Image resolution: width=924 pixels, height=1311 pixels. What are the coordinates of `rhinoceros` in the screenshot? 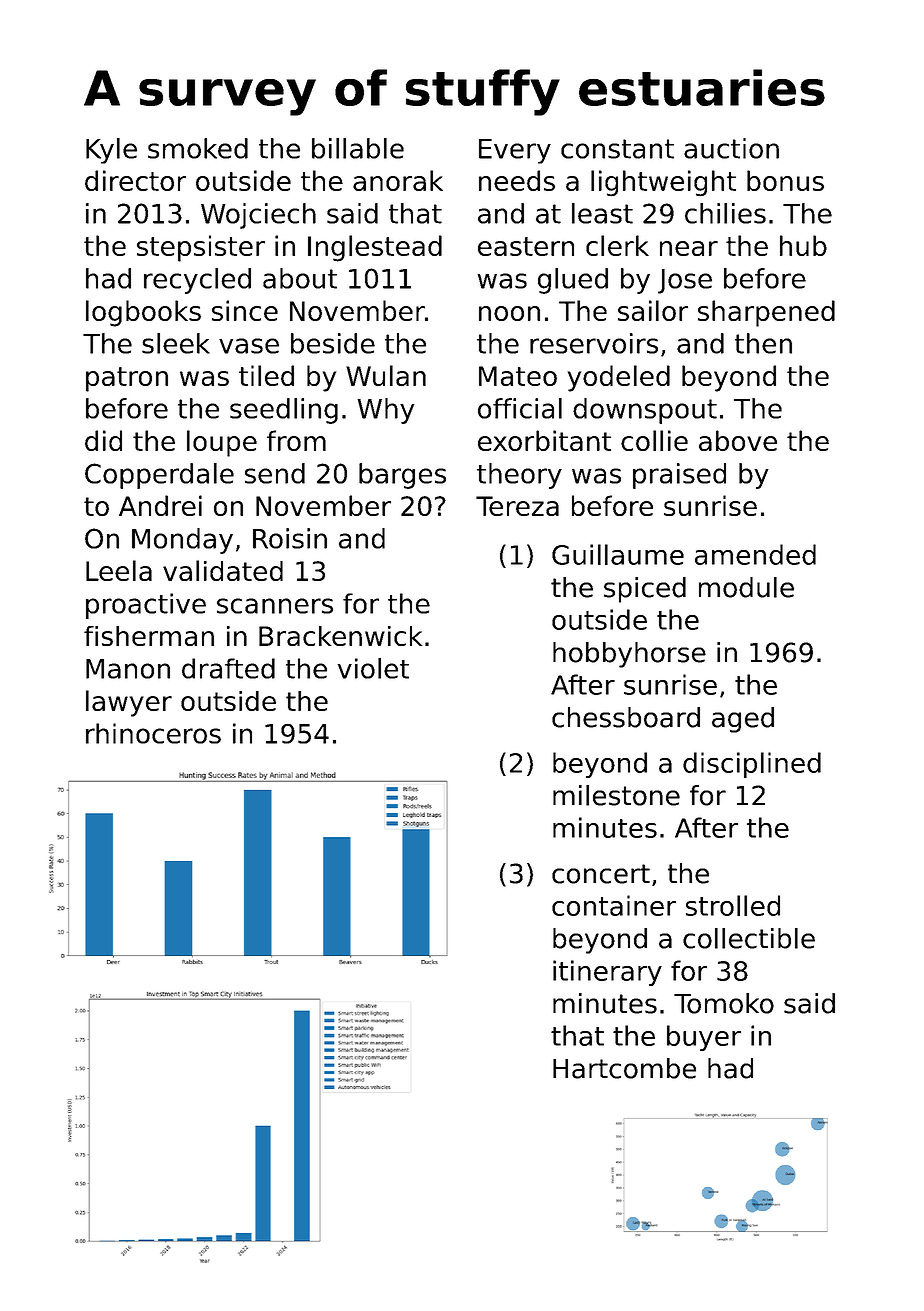 It's located at (153, 733).
